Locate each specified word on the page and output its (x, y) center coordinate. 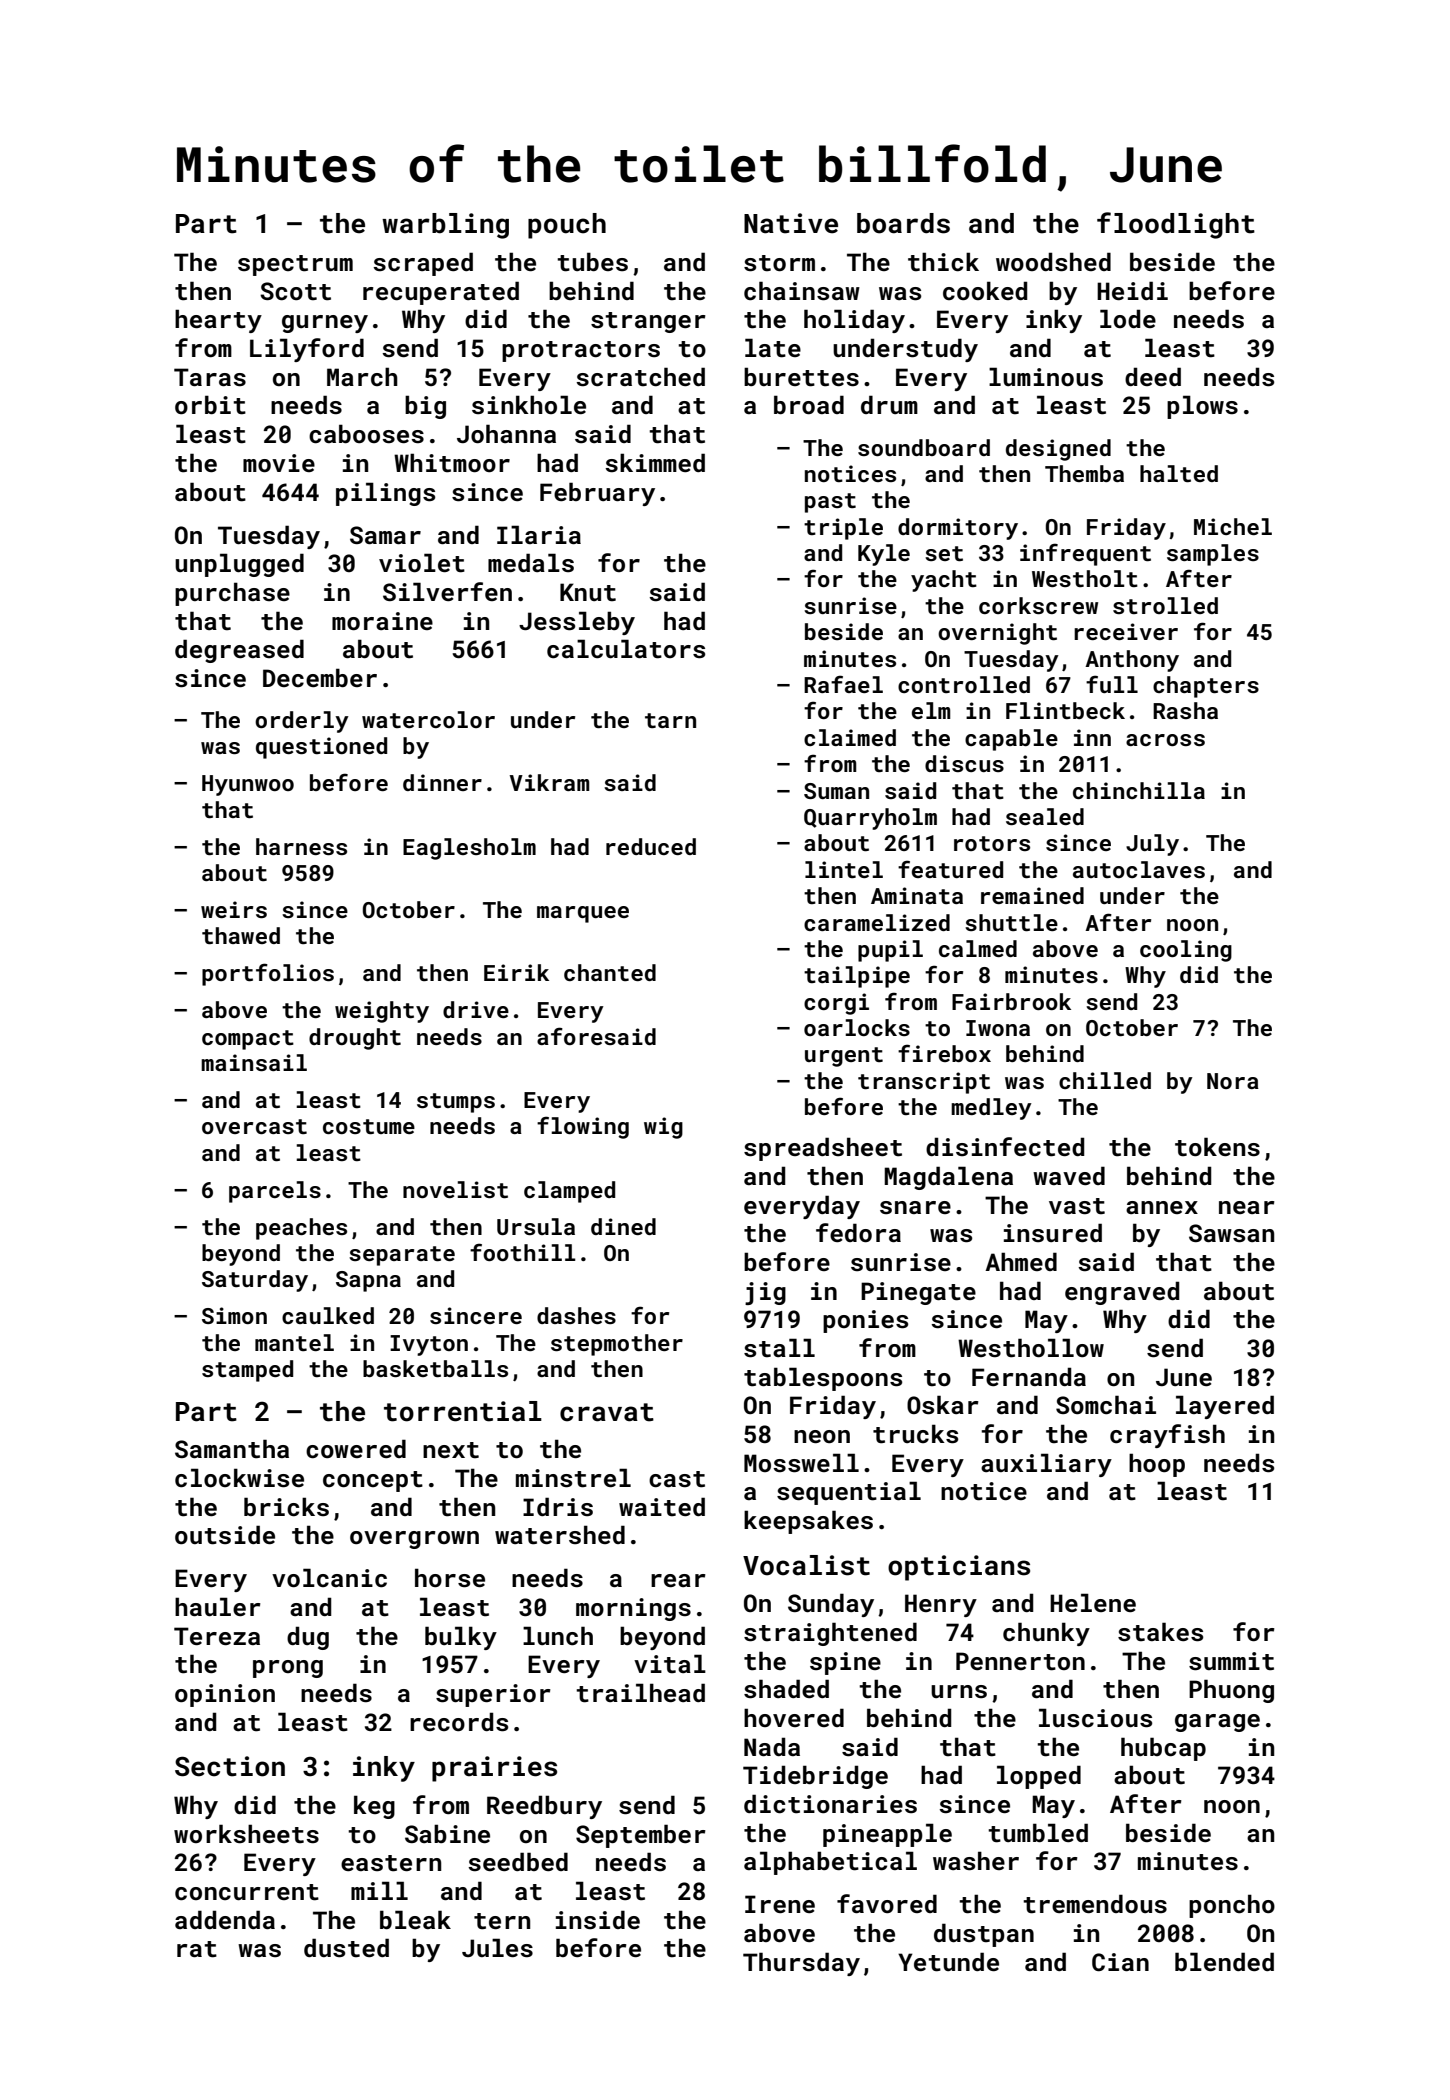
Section (230, 1766)
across (1165, 740)
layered (1225, 1407)
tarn (670, 720)
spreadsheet (823, 1149)
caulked (328, 1315)
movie (279, 463)
